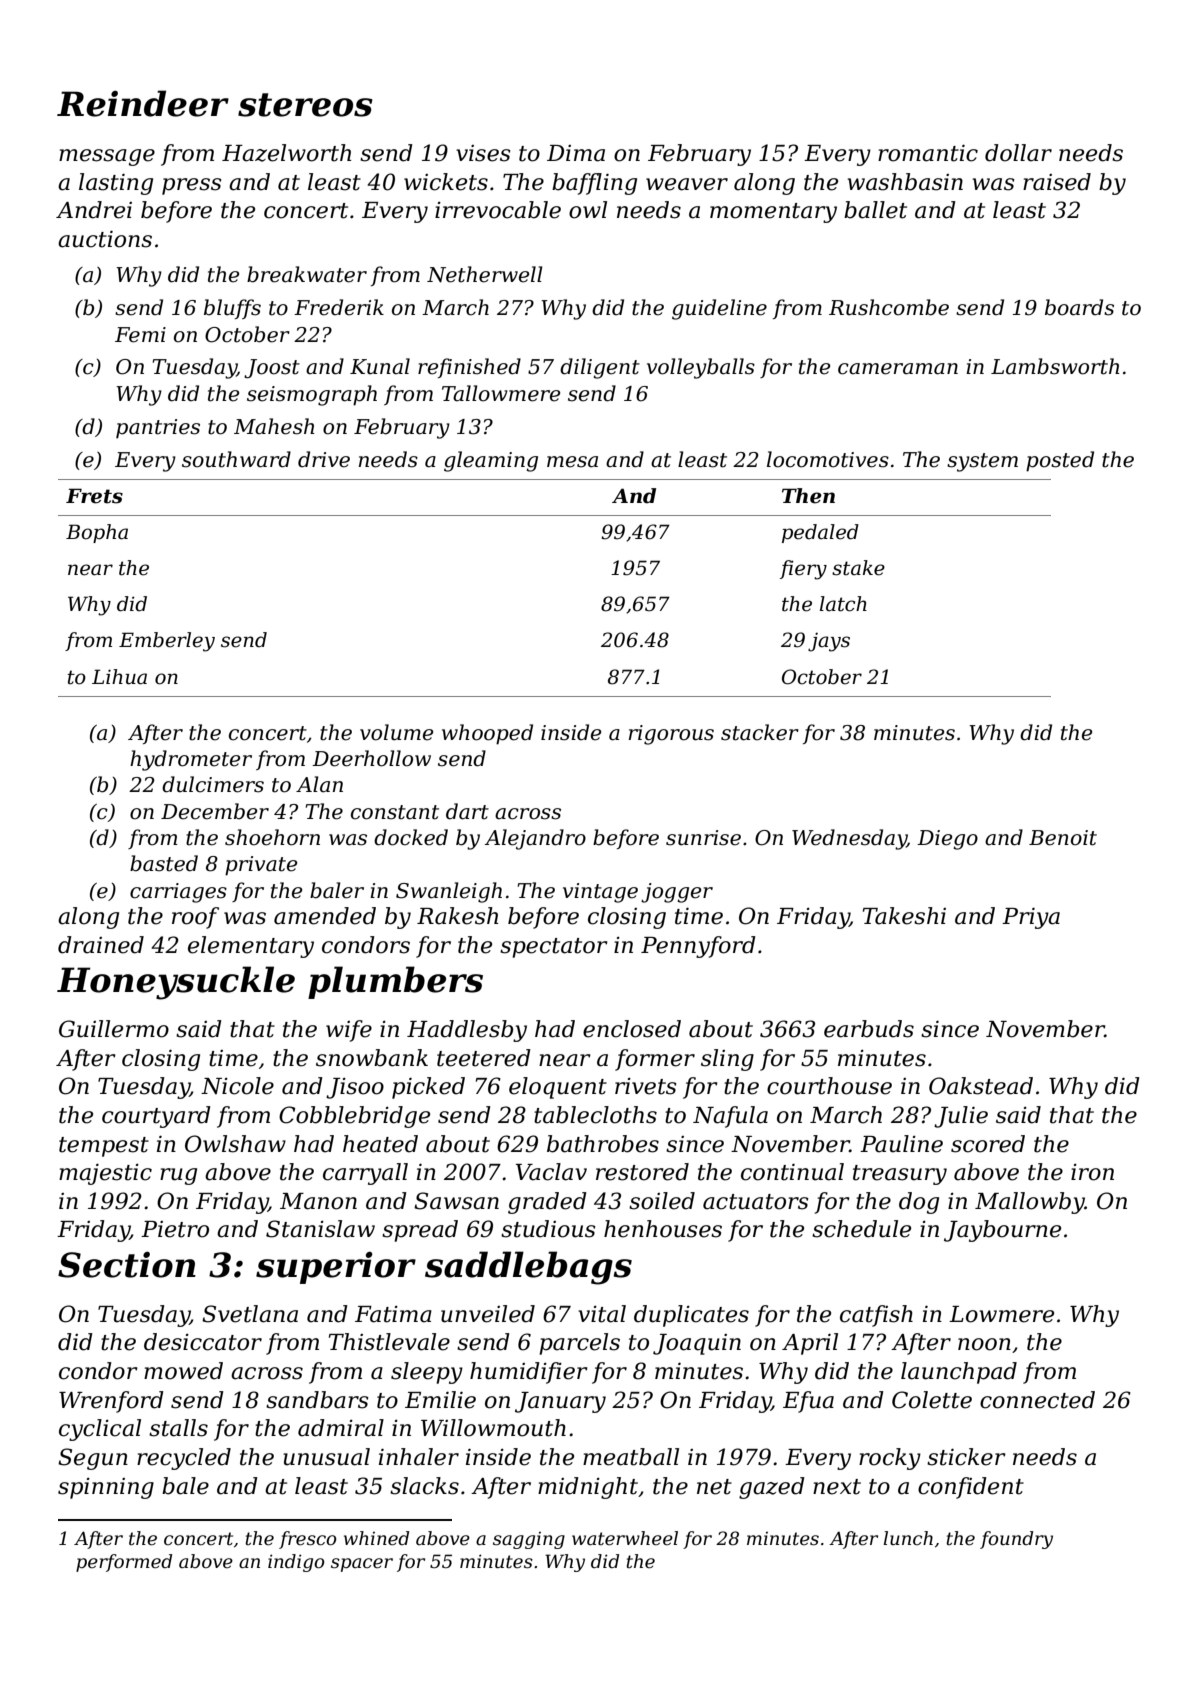 Image resolution: width=1201 pixels, height=1698 pixels. Describe the element at coordinates (535, 839) in the document. I see `Alejandro` at that location.
